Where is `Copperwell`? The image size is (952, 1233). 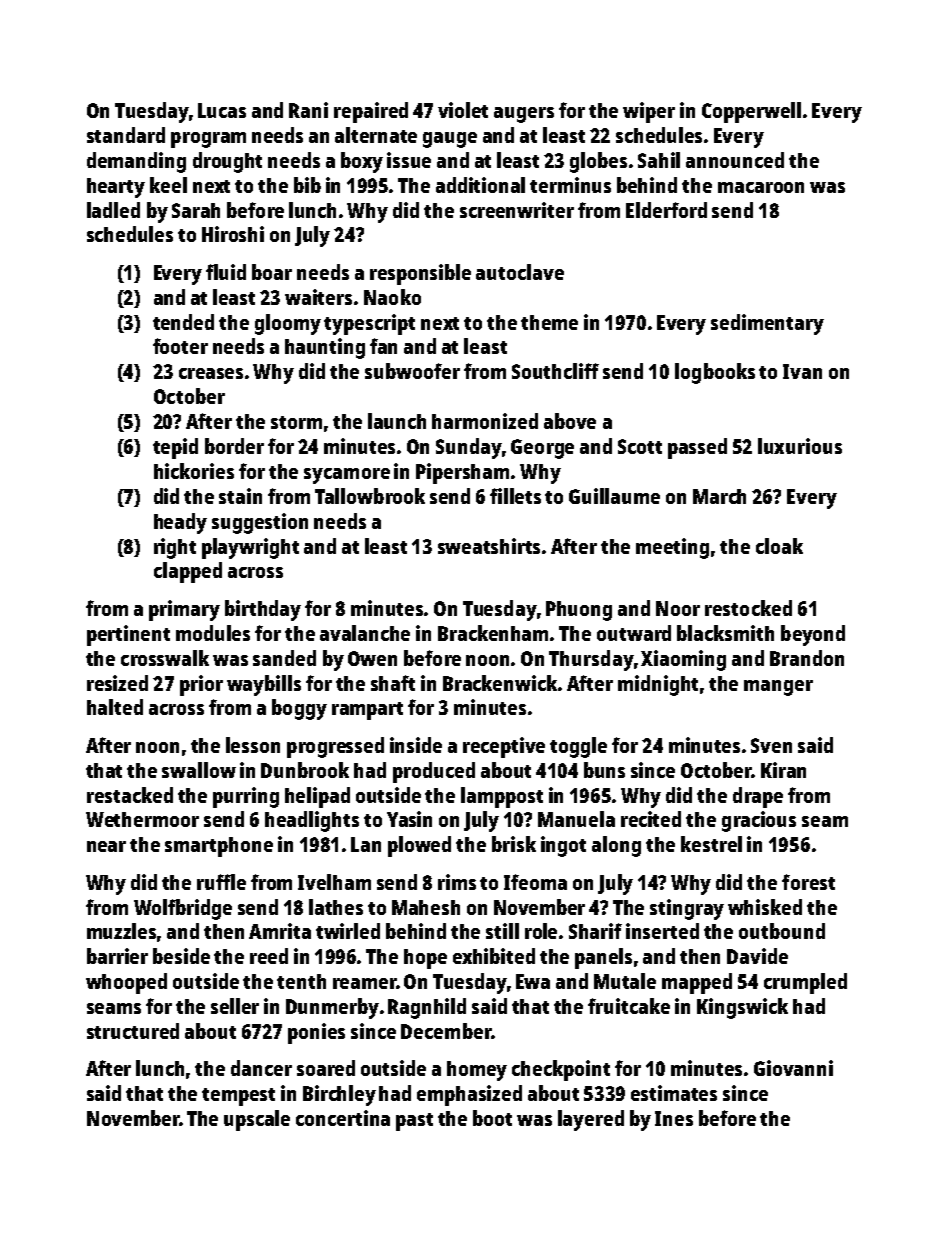
Copperwell is located at coordinates (751, 112).
